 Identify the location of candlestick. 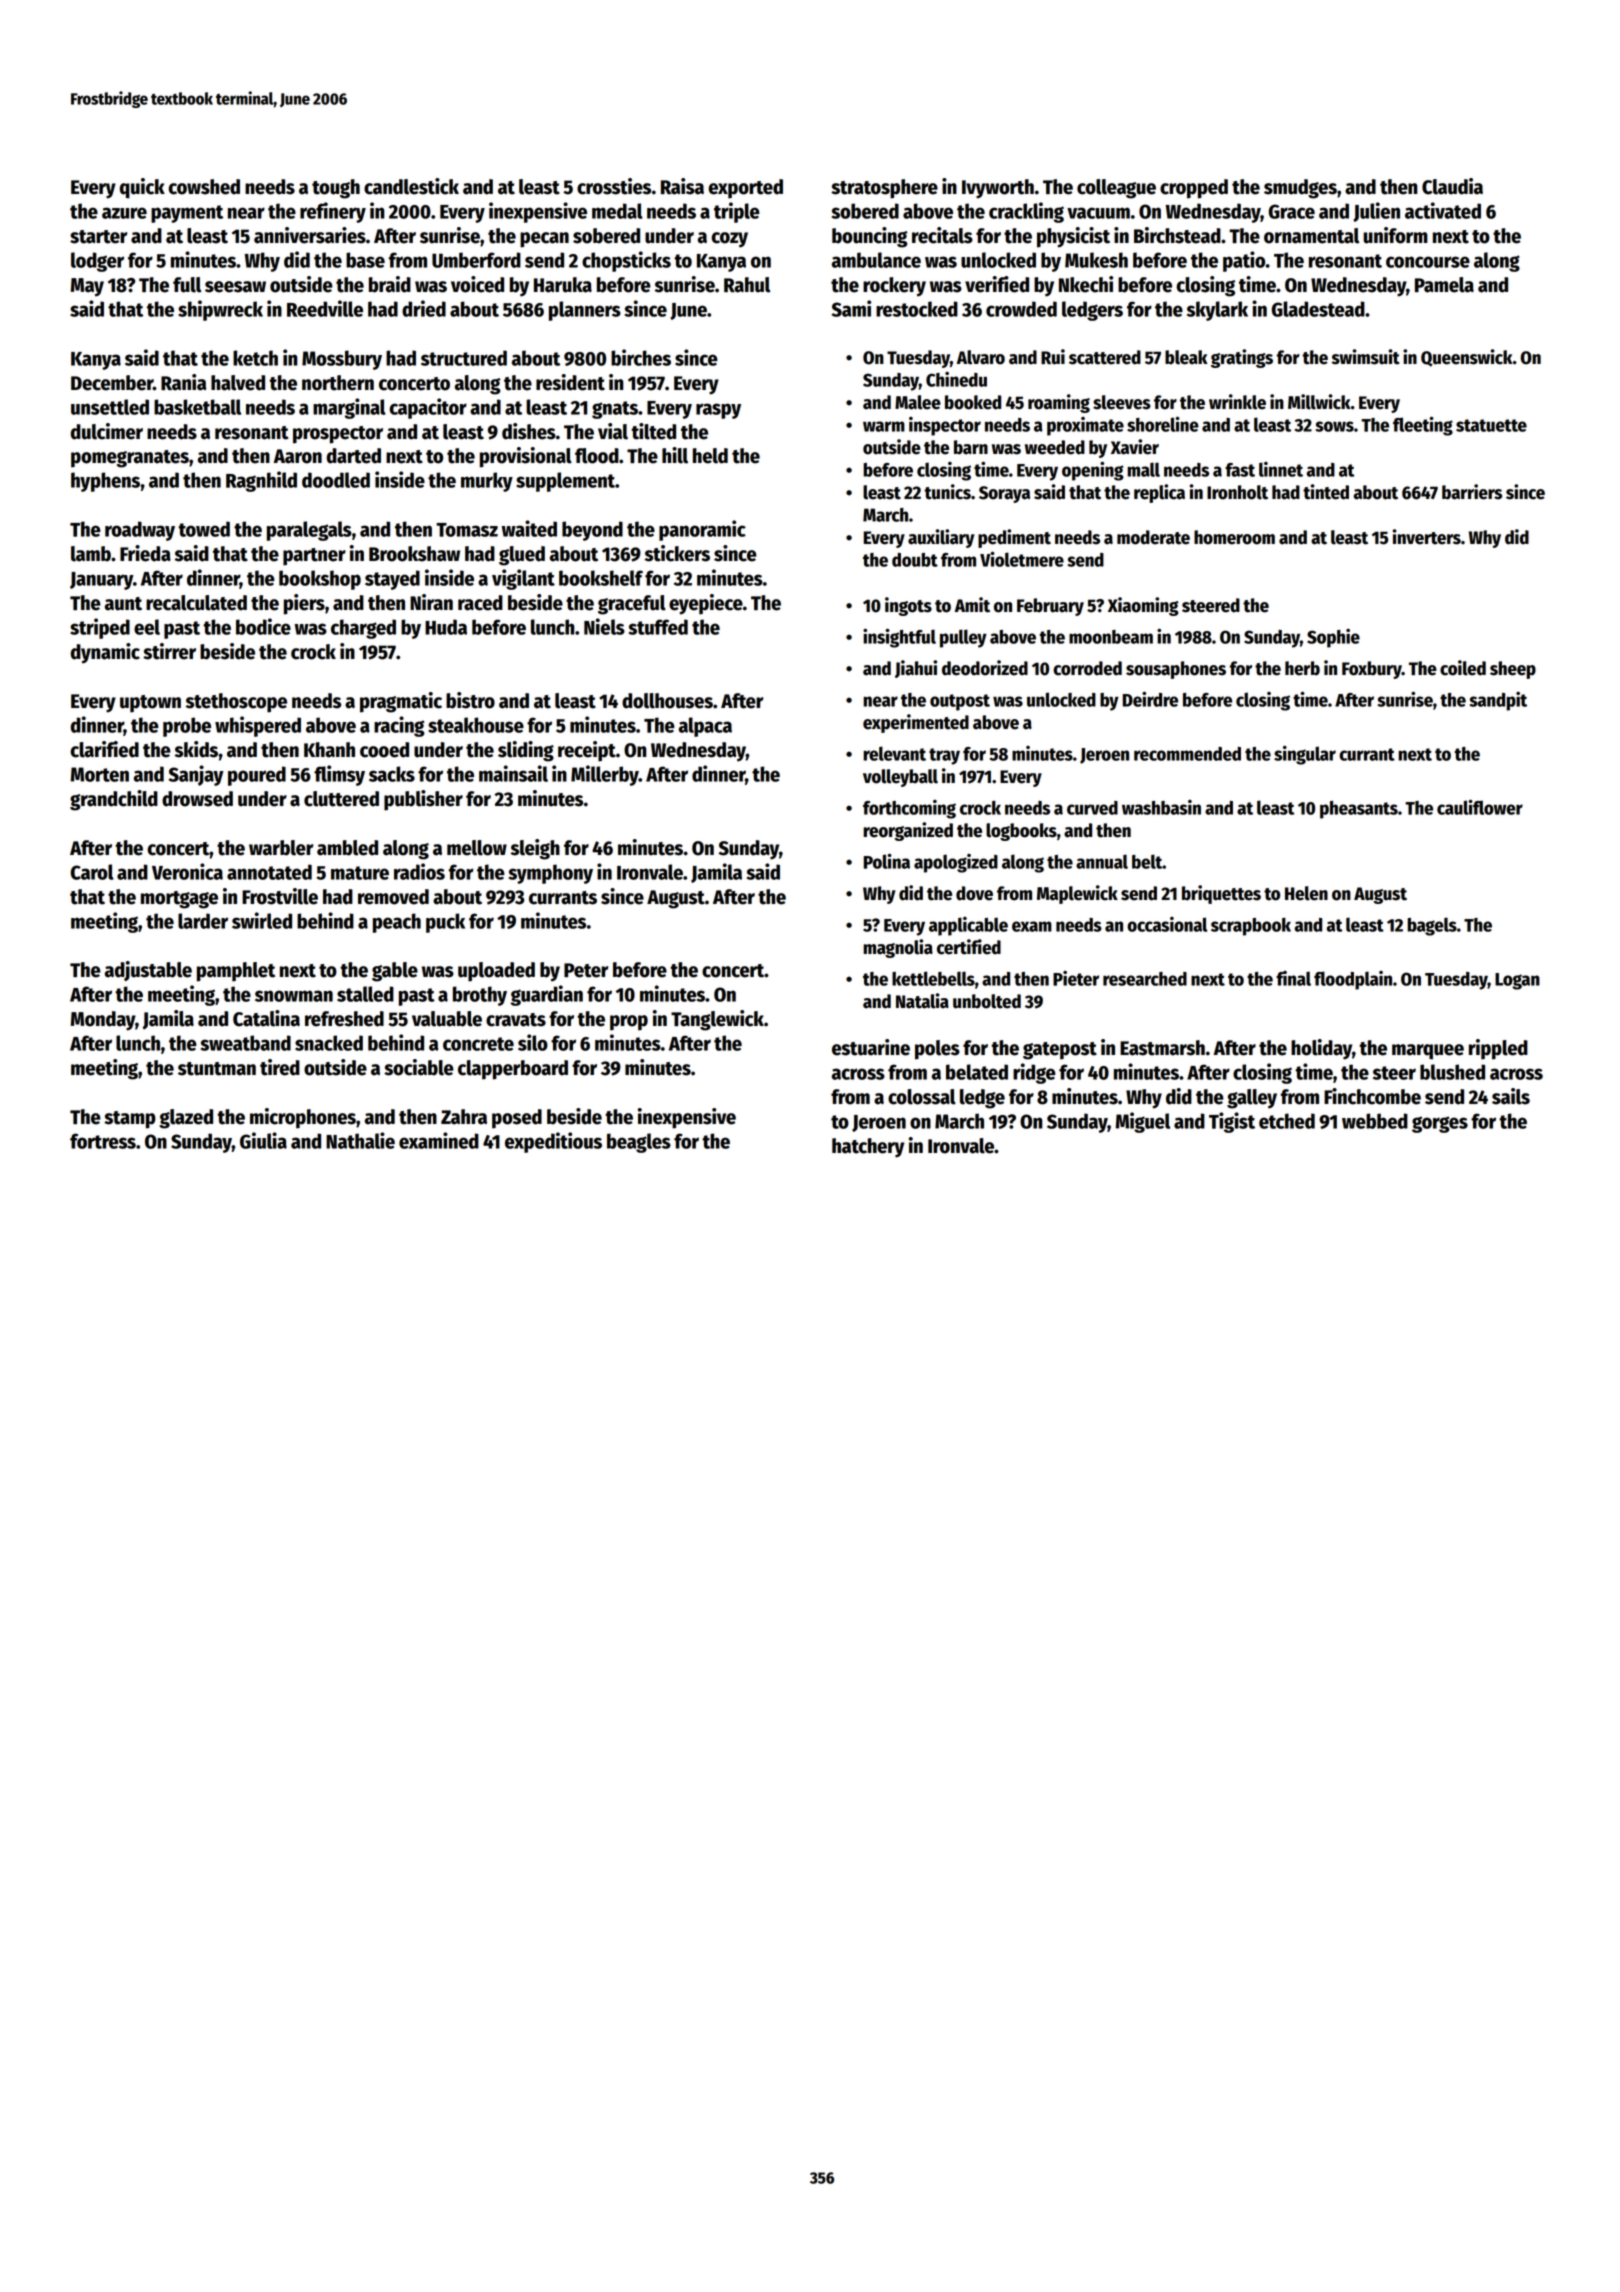
(411, 186).
